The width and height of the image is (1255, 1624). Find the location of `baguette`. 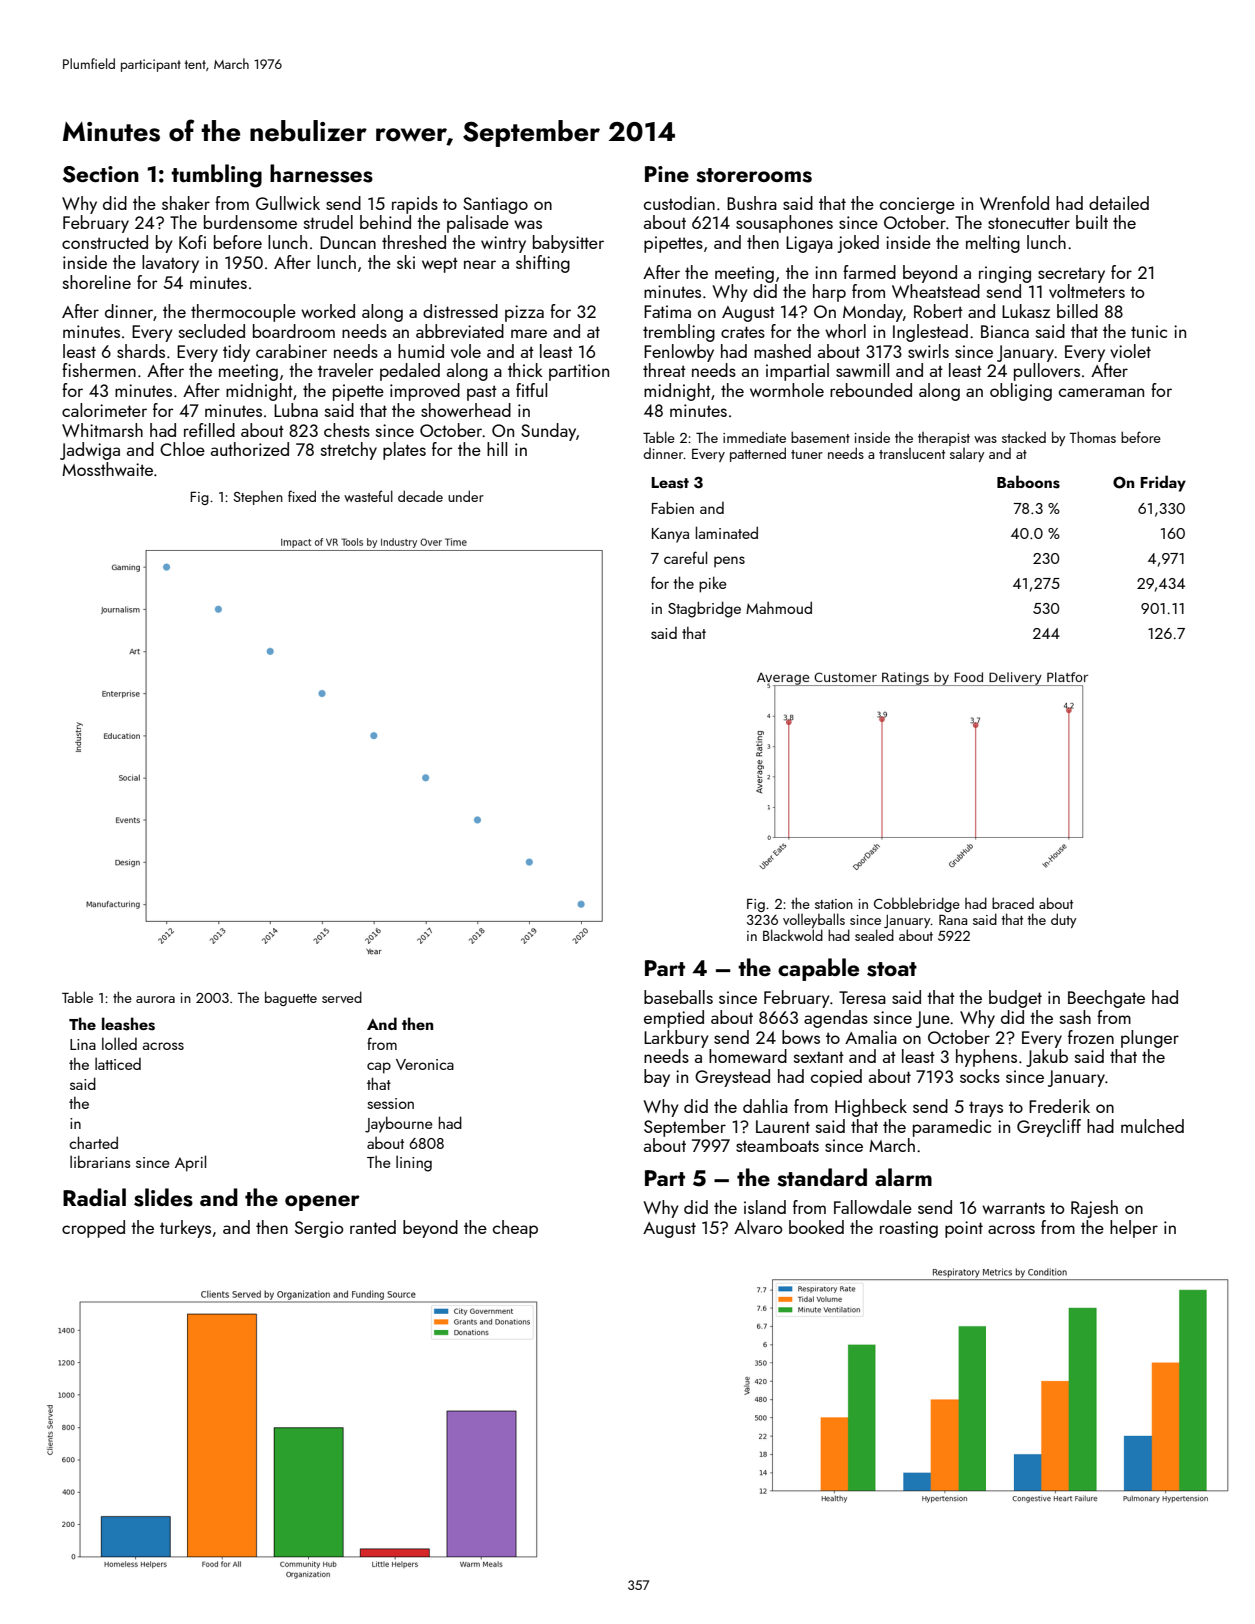

baguette is located at coordinates (291, 998).
